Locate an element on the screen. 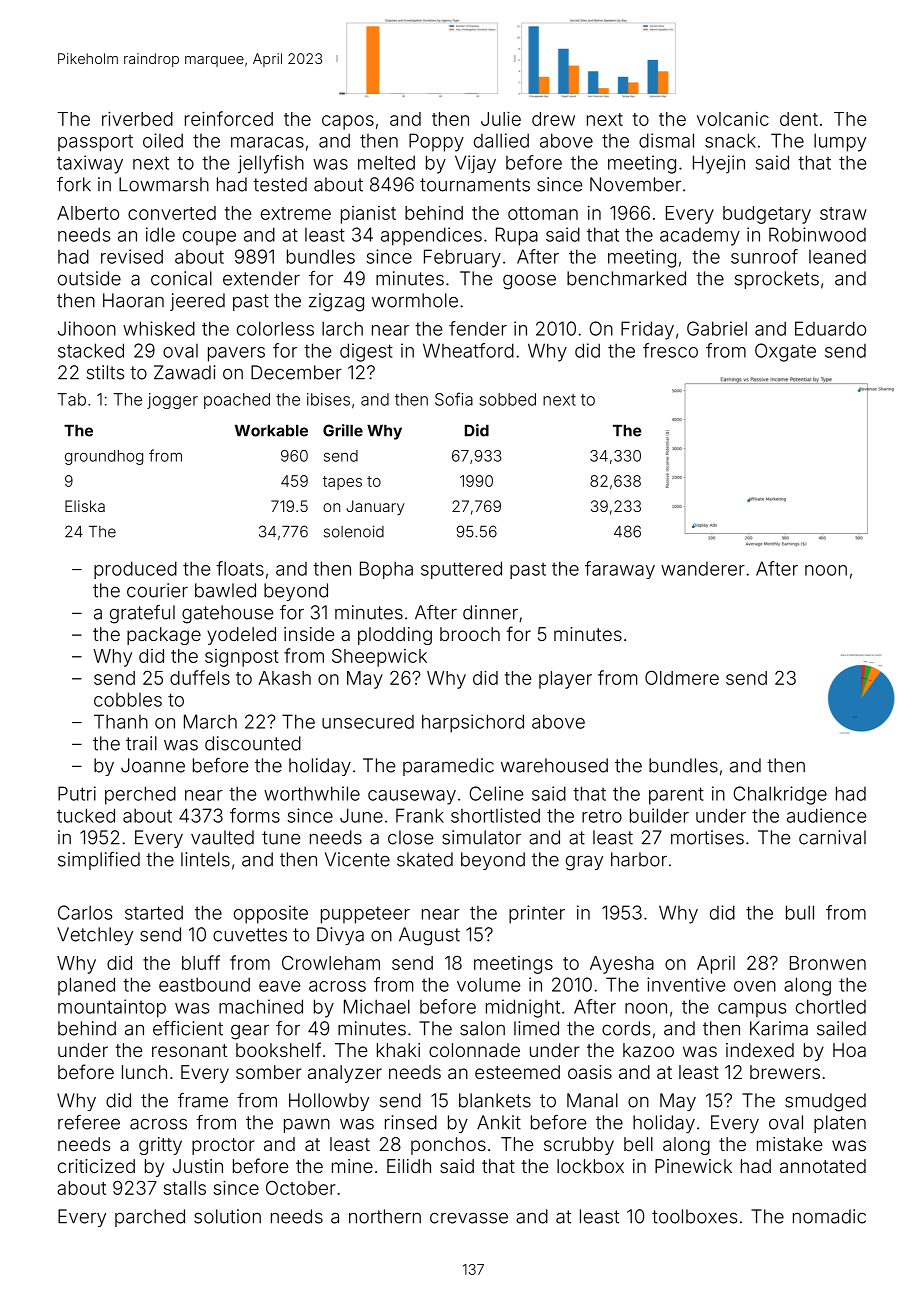  Vicente is located at coordinates (357, 859).
